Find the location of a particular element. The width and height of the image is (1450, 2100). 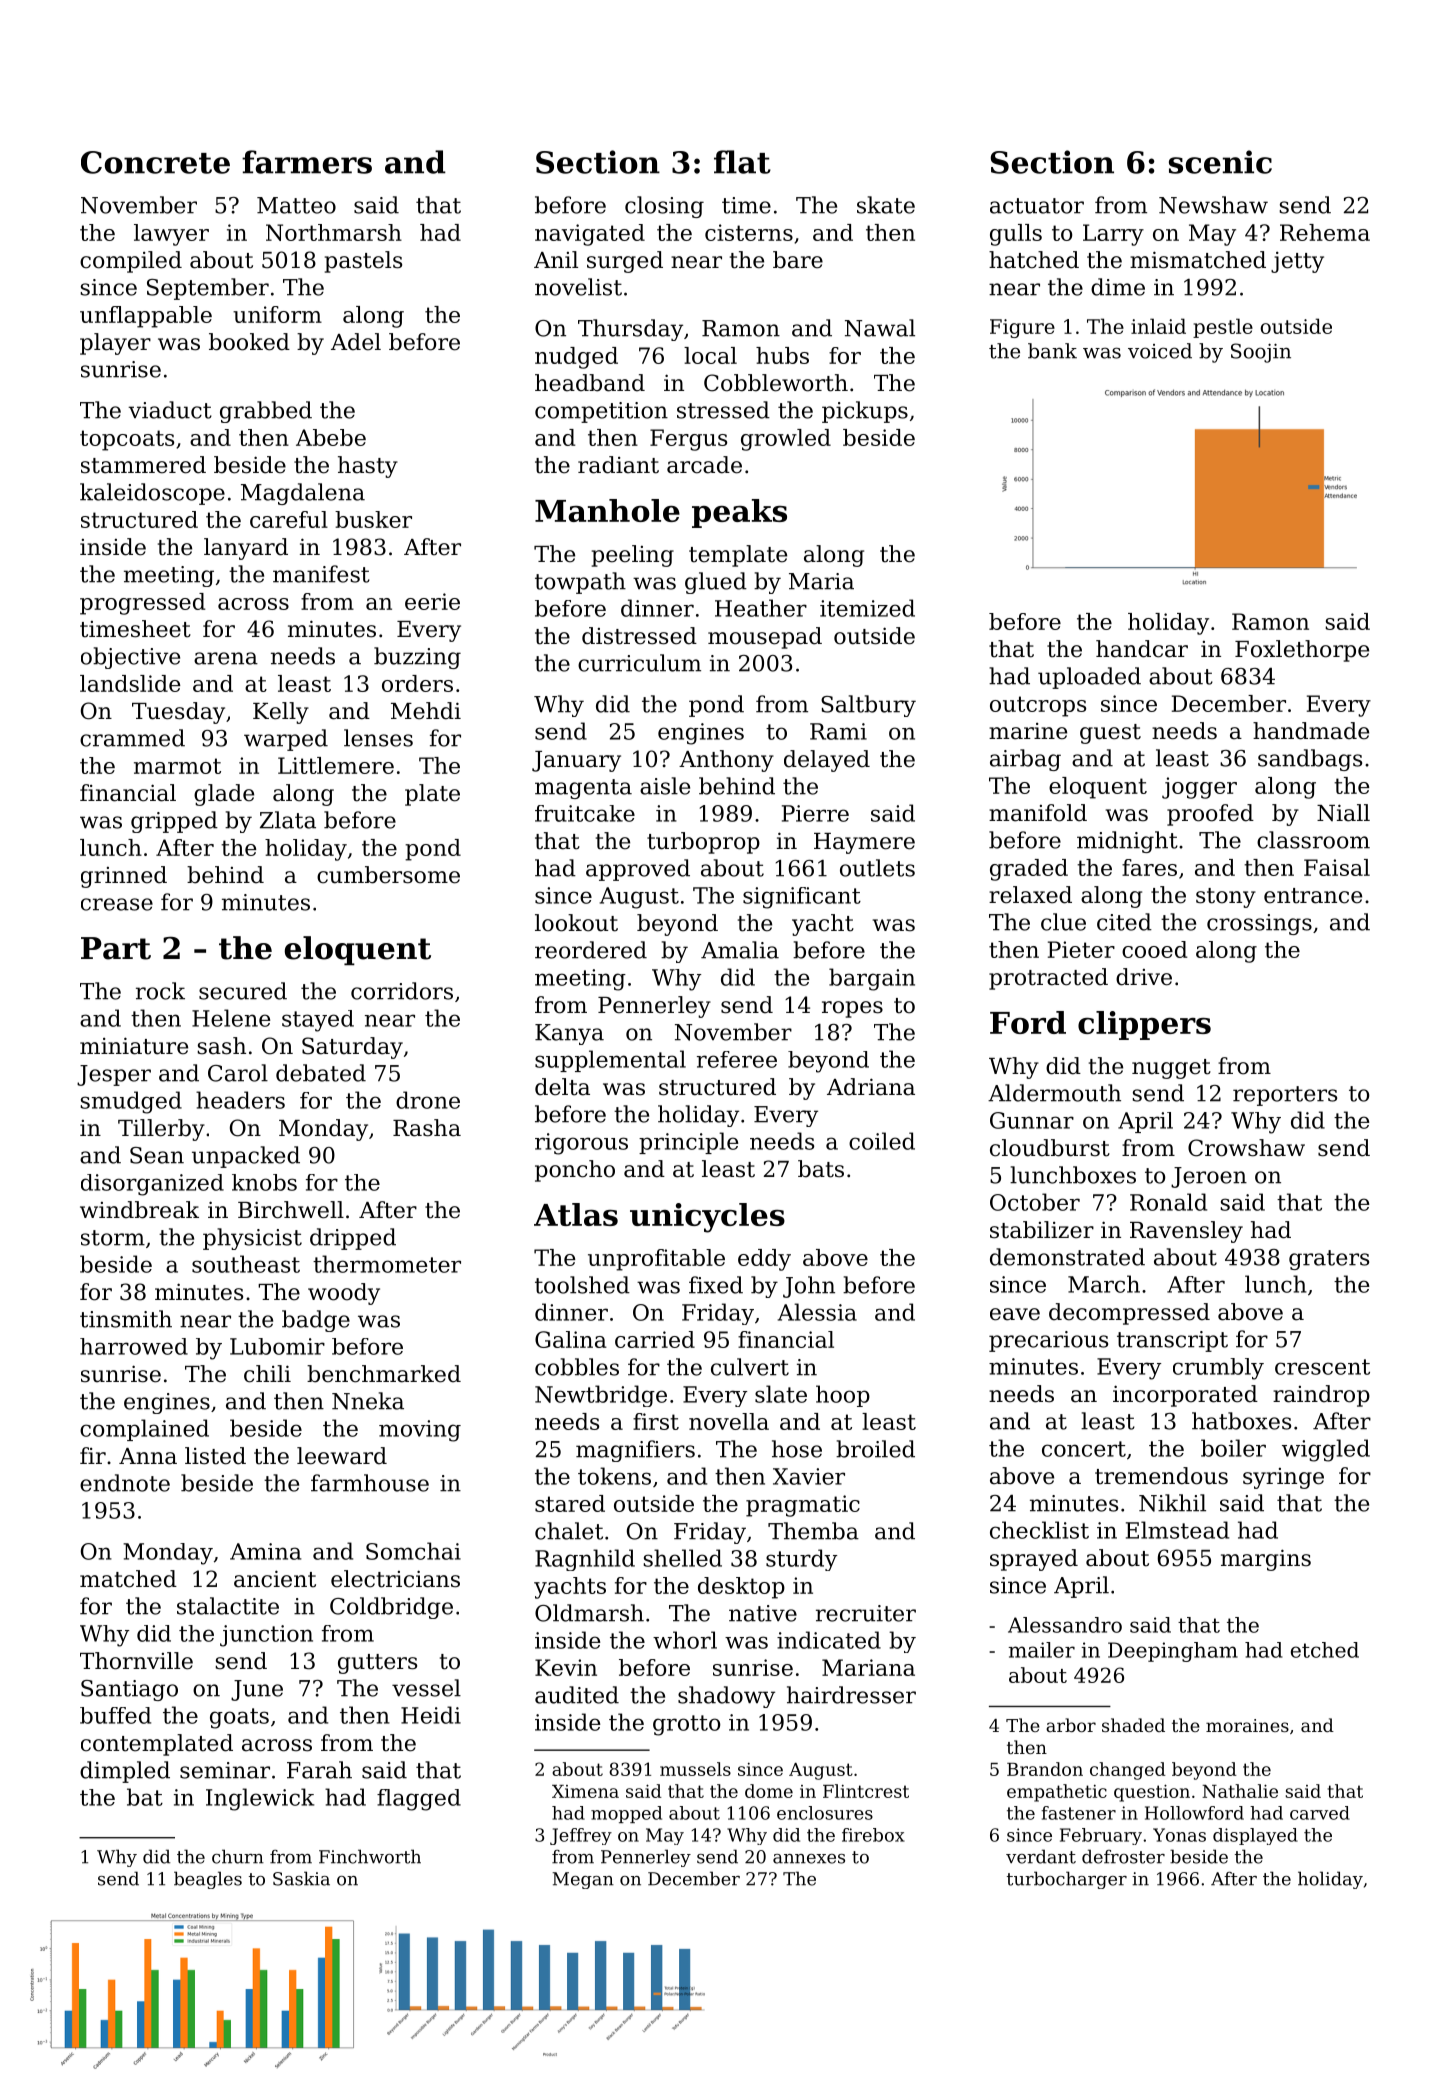

Concrete is located at coordinates (155, 162).
